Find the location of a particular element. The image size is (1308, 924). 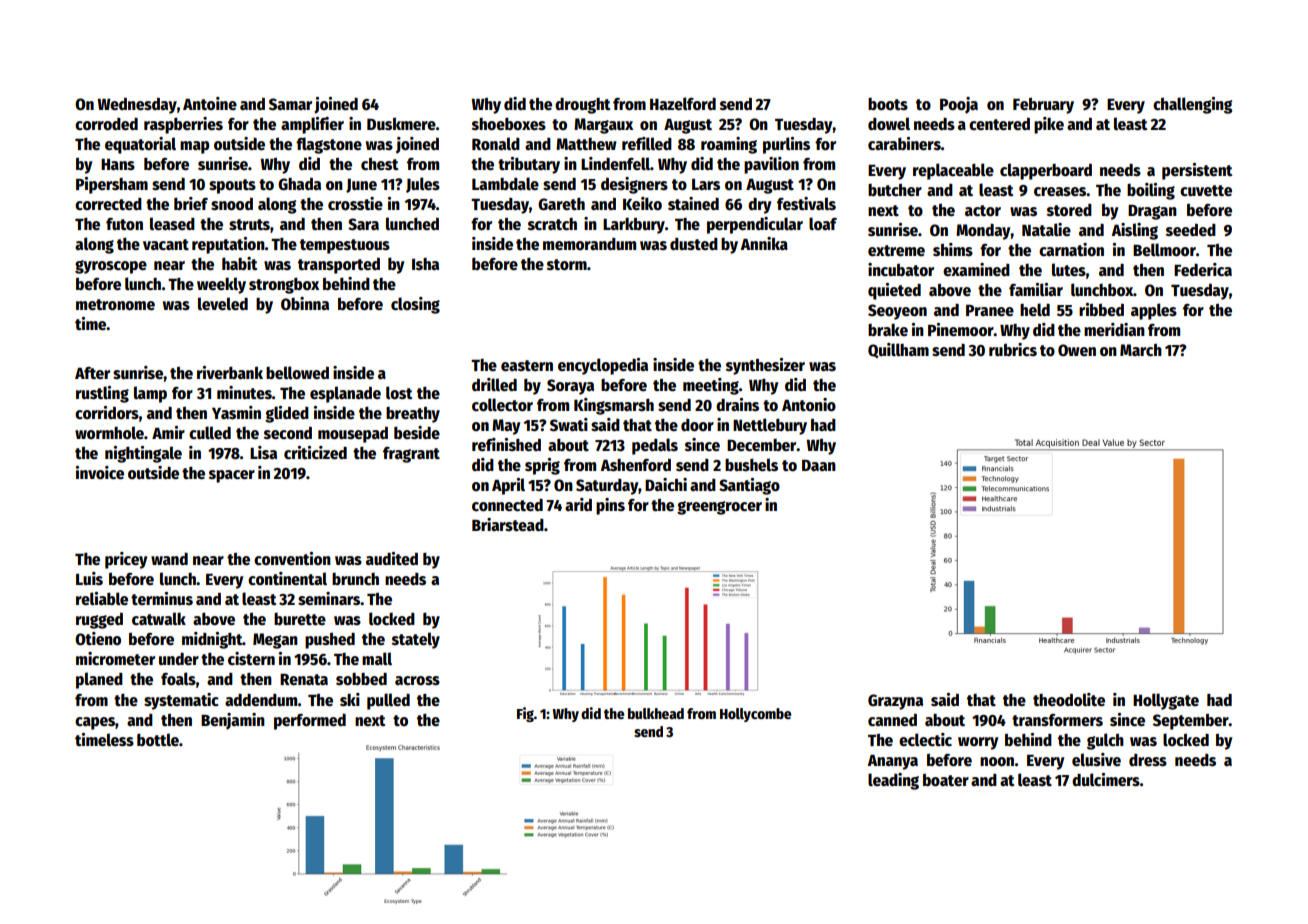

Daan is located at coordinates (819, 465).
